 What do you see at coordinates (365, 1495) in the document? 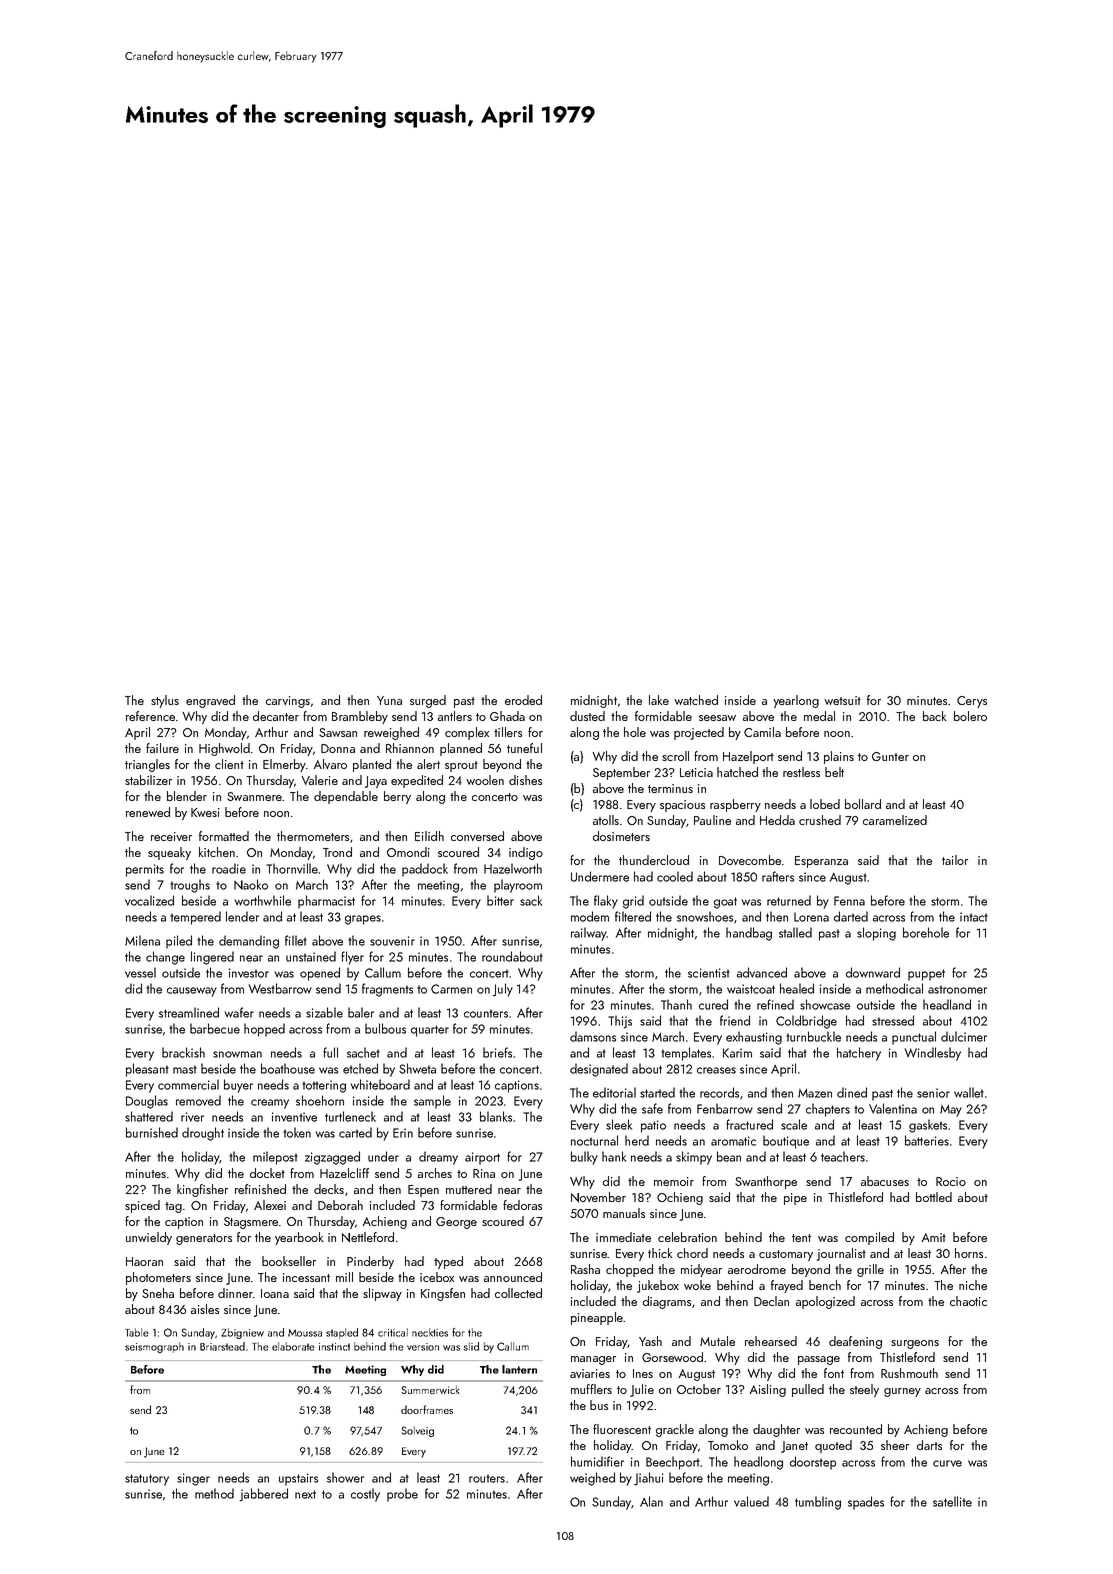
I see `costly` at bounding box center [365, 1495].
